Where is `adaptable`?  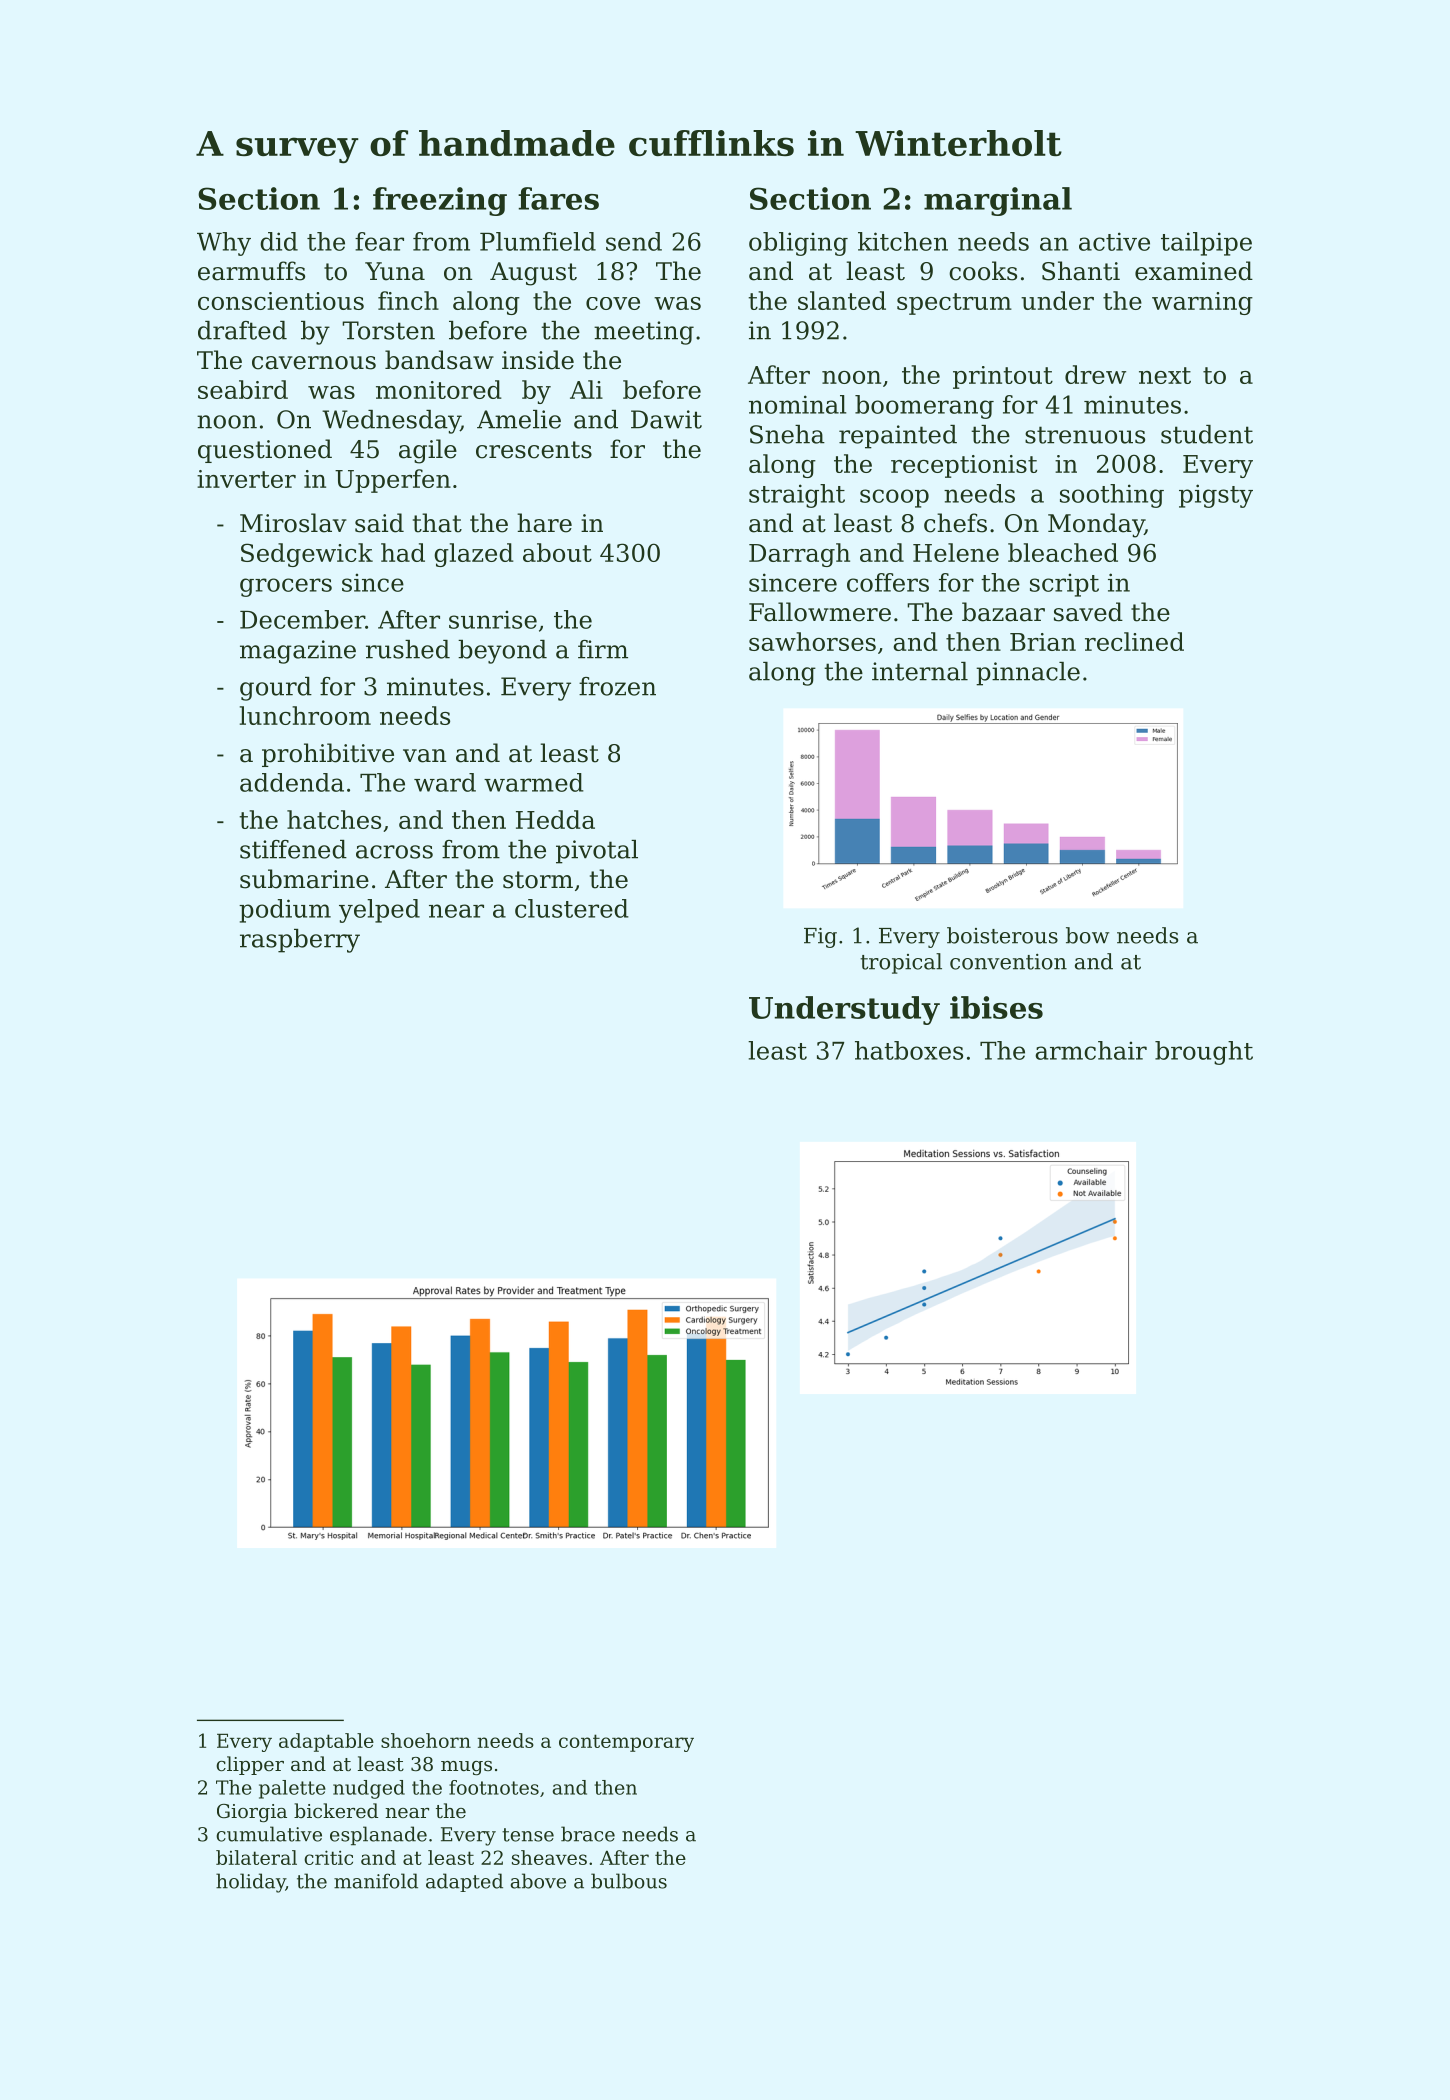 adaptable is located at coordinates (326, 1742).
